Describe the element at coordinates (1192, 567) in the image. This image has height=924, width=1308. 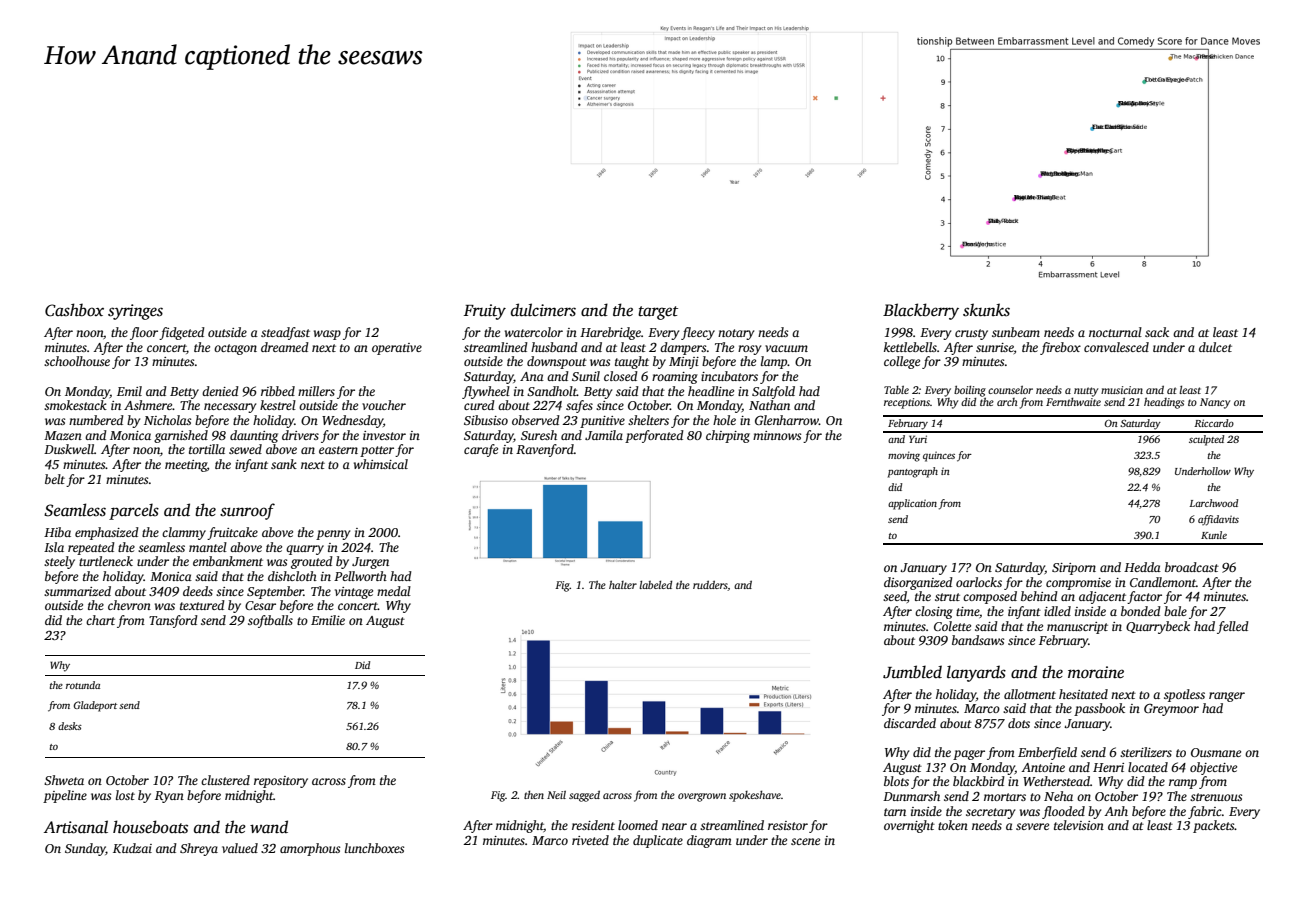
I see `broadcast` at that location.
